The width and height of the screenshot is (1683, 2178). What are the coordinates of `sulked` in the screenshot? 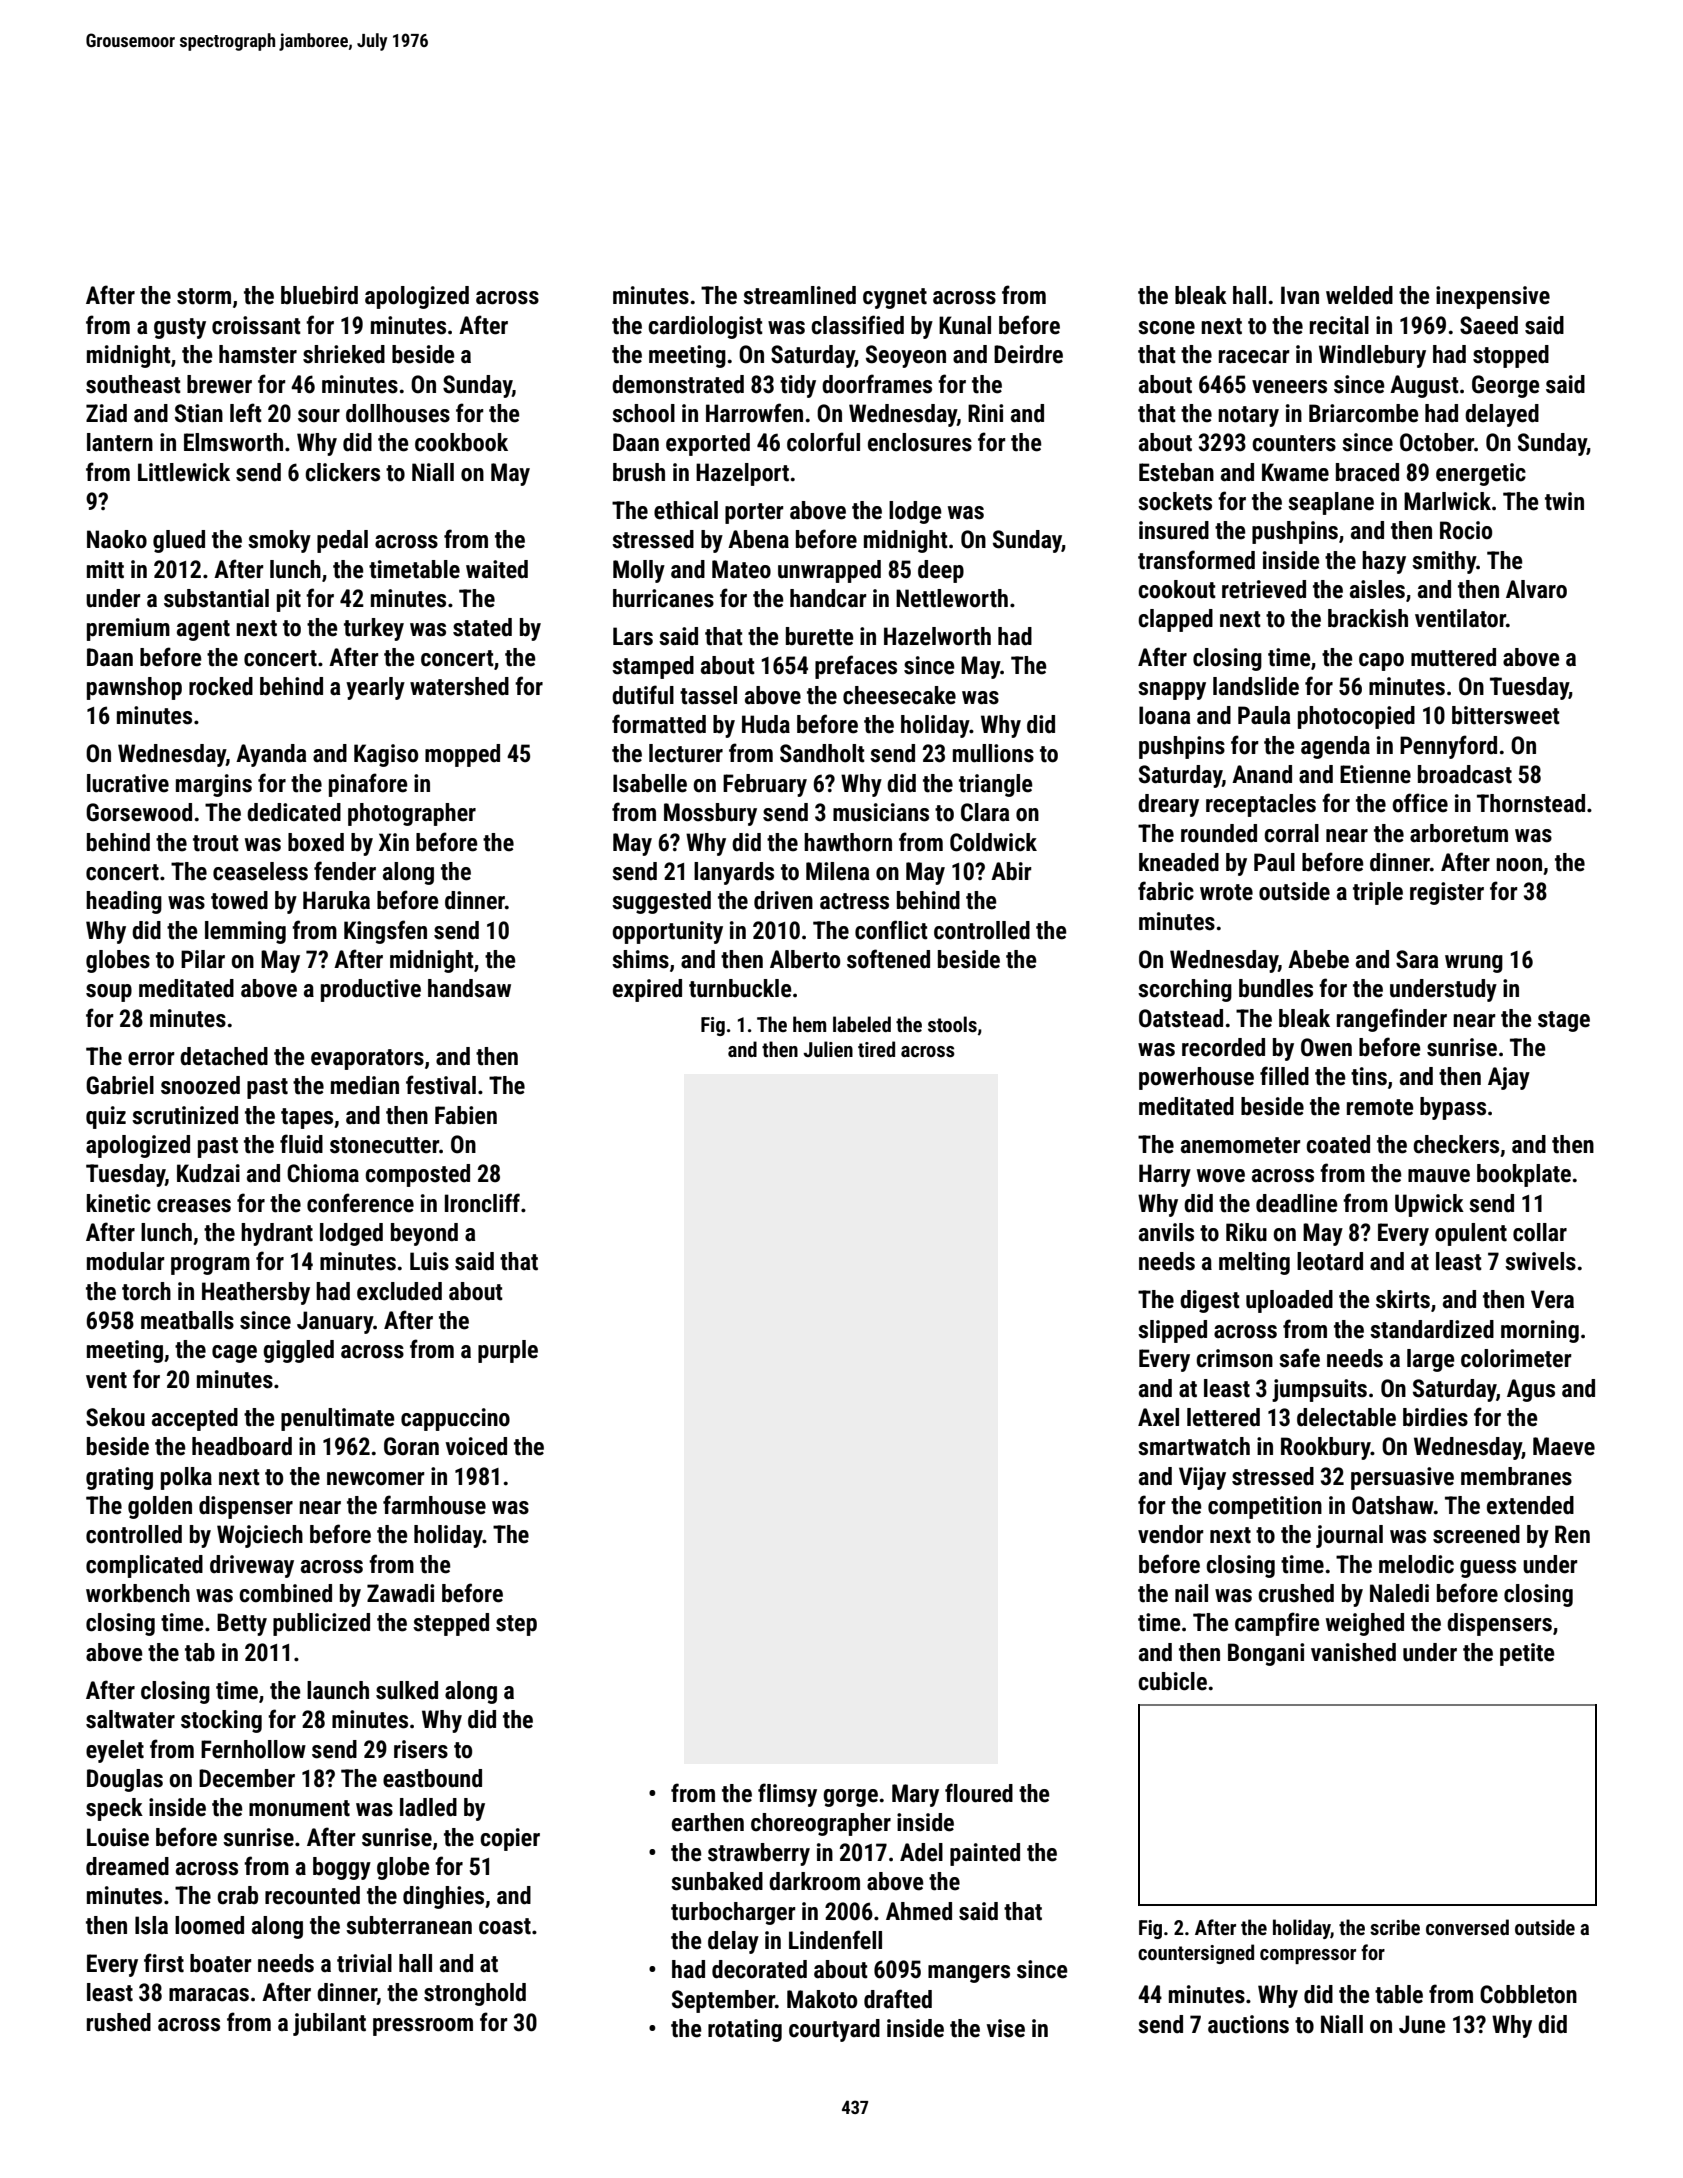 It's located at (407, 1690).
